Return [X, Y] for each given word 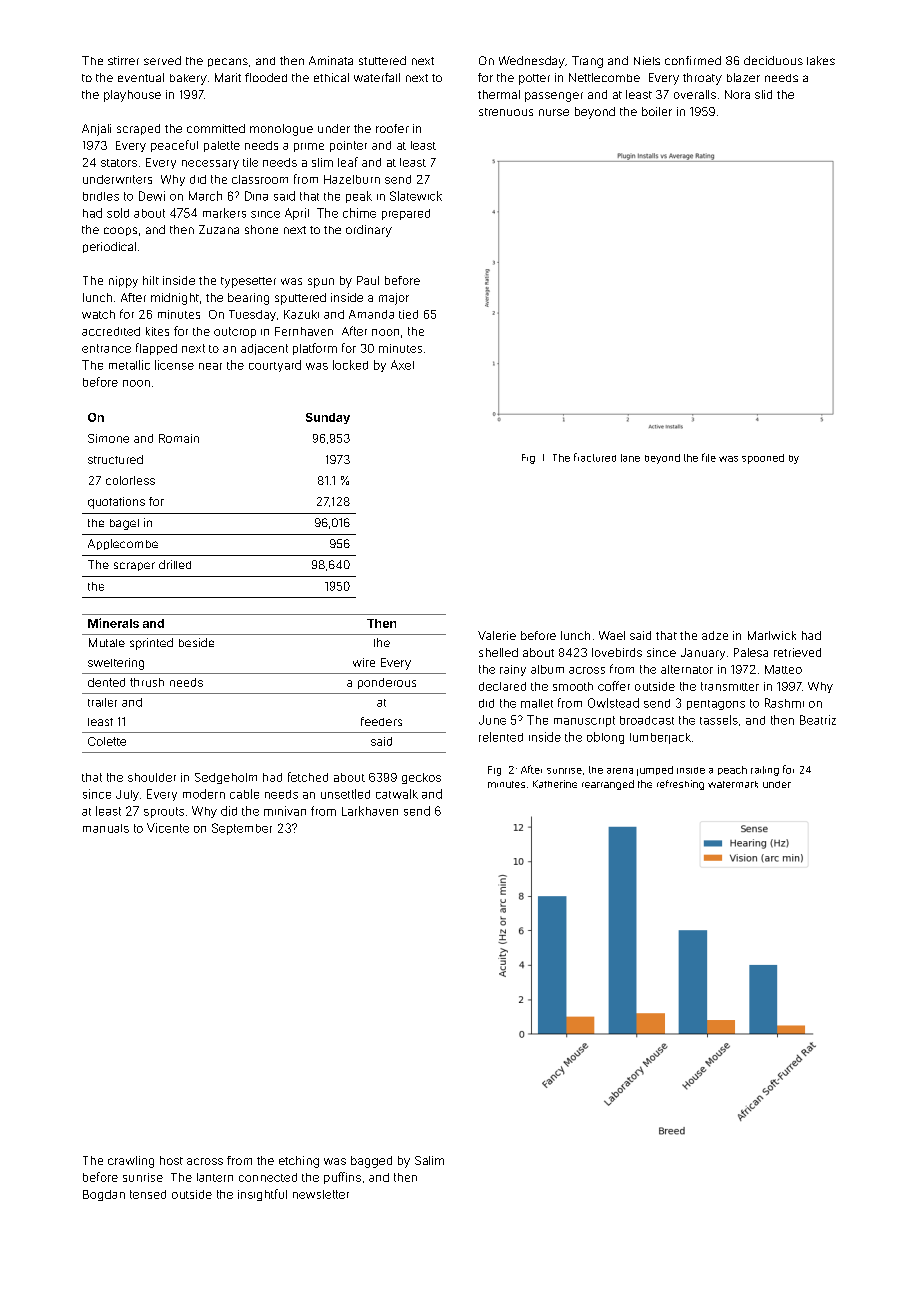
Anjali [96, 130]
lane [630, 458]
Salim [429, 1160]
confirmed [693, 60]
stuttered [382, 60]
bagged [371, 1162]
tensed [148, 1194]
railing [765, 771]
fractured [595, 457]
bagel [124, 524]
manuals [106, 828]
